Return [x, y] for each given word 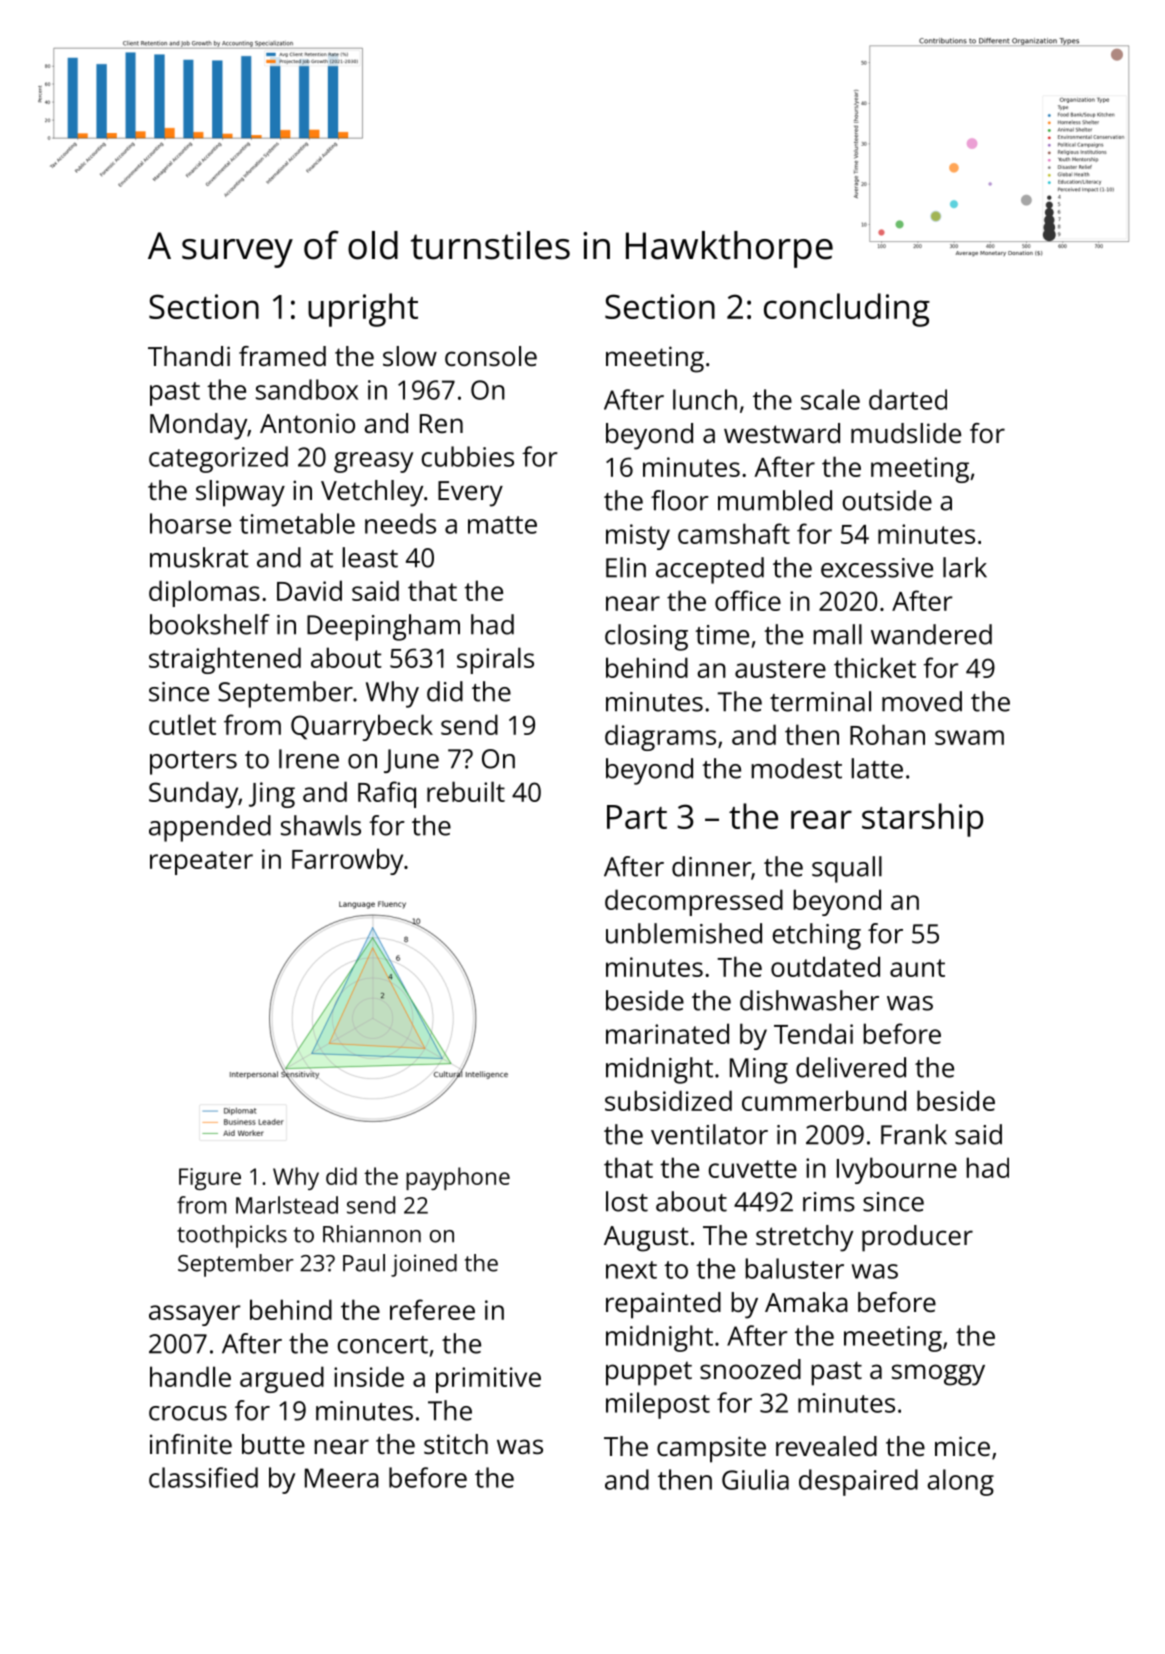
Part [637, 817]
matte [502, 525]
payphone [458, 1178]
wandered [931, 634]
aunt [917, 968]
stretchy [804, 1238]
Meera [342, 1478]
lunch [705, 399]
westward [782, 433]
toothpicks [232, 1236]
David [309, 590]
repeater [201, 863]
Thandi [189, 356]
